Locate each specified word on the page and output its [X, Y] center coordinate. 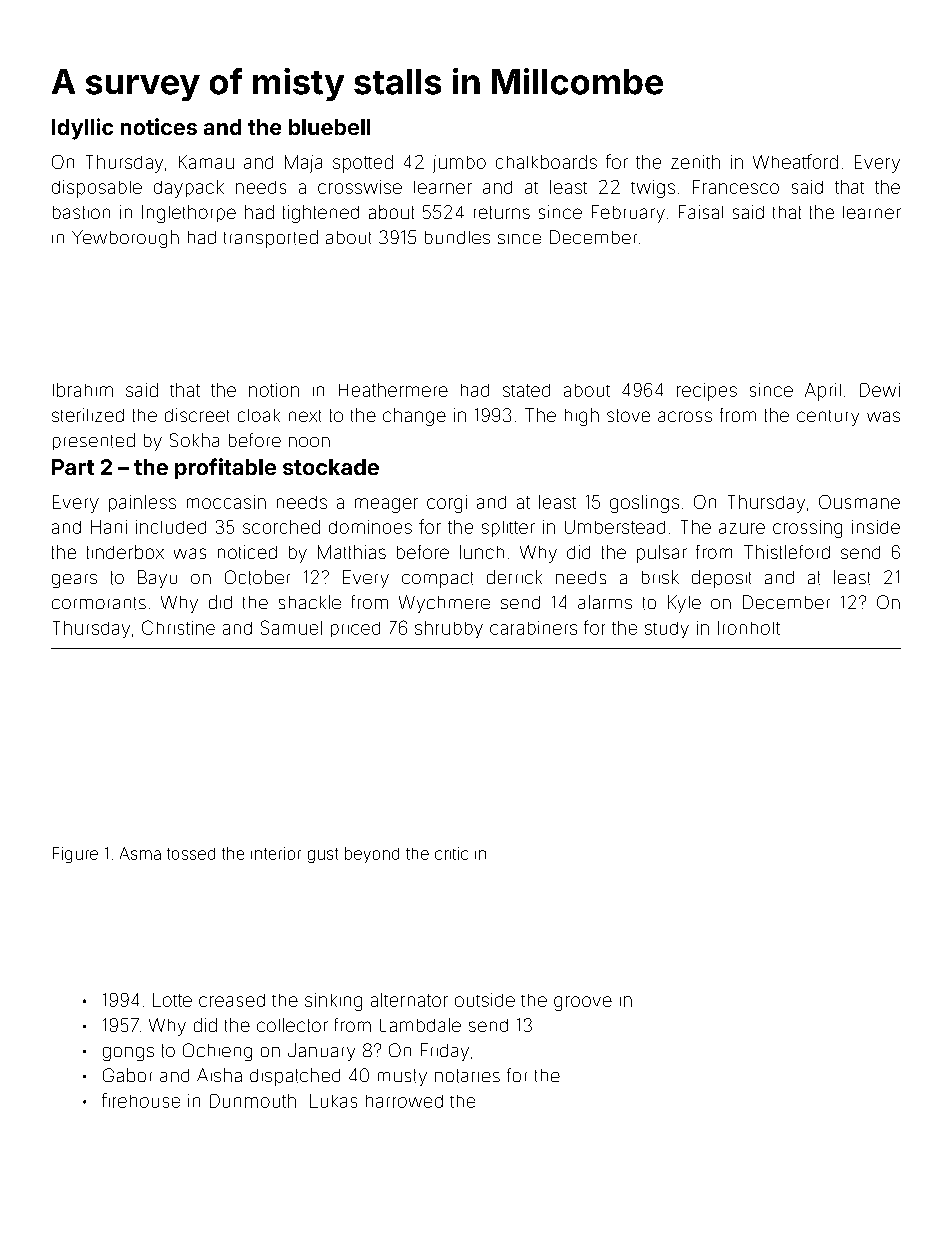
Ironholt [749, 628]
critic [451, 853]
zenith [695, 162]
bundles [457, 237]
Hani [109, 527]
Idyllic [82, 129]
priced [355, 629]
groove [583, 1003]
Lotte [172, 1000]
